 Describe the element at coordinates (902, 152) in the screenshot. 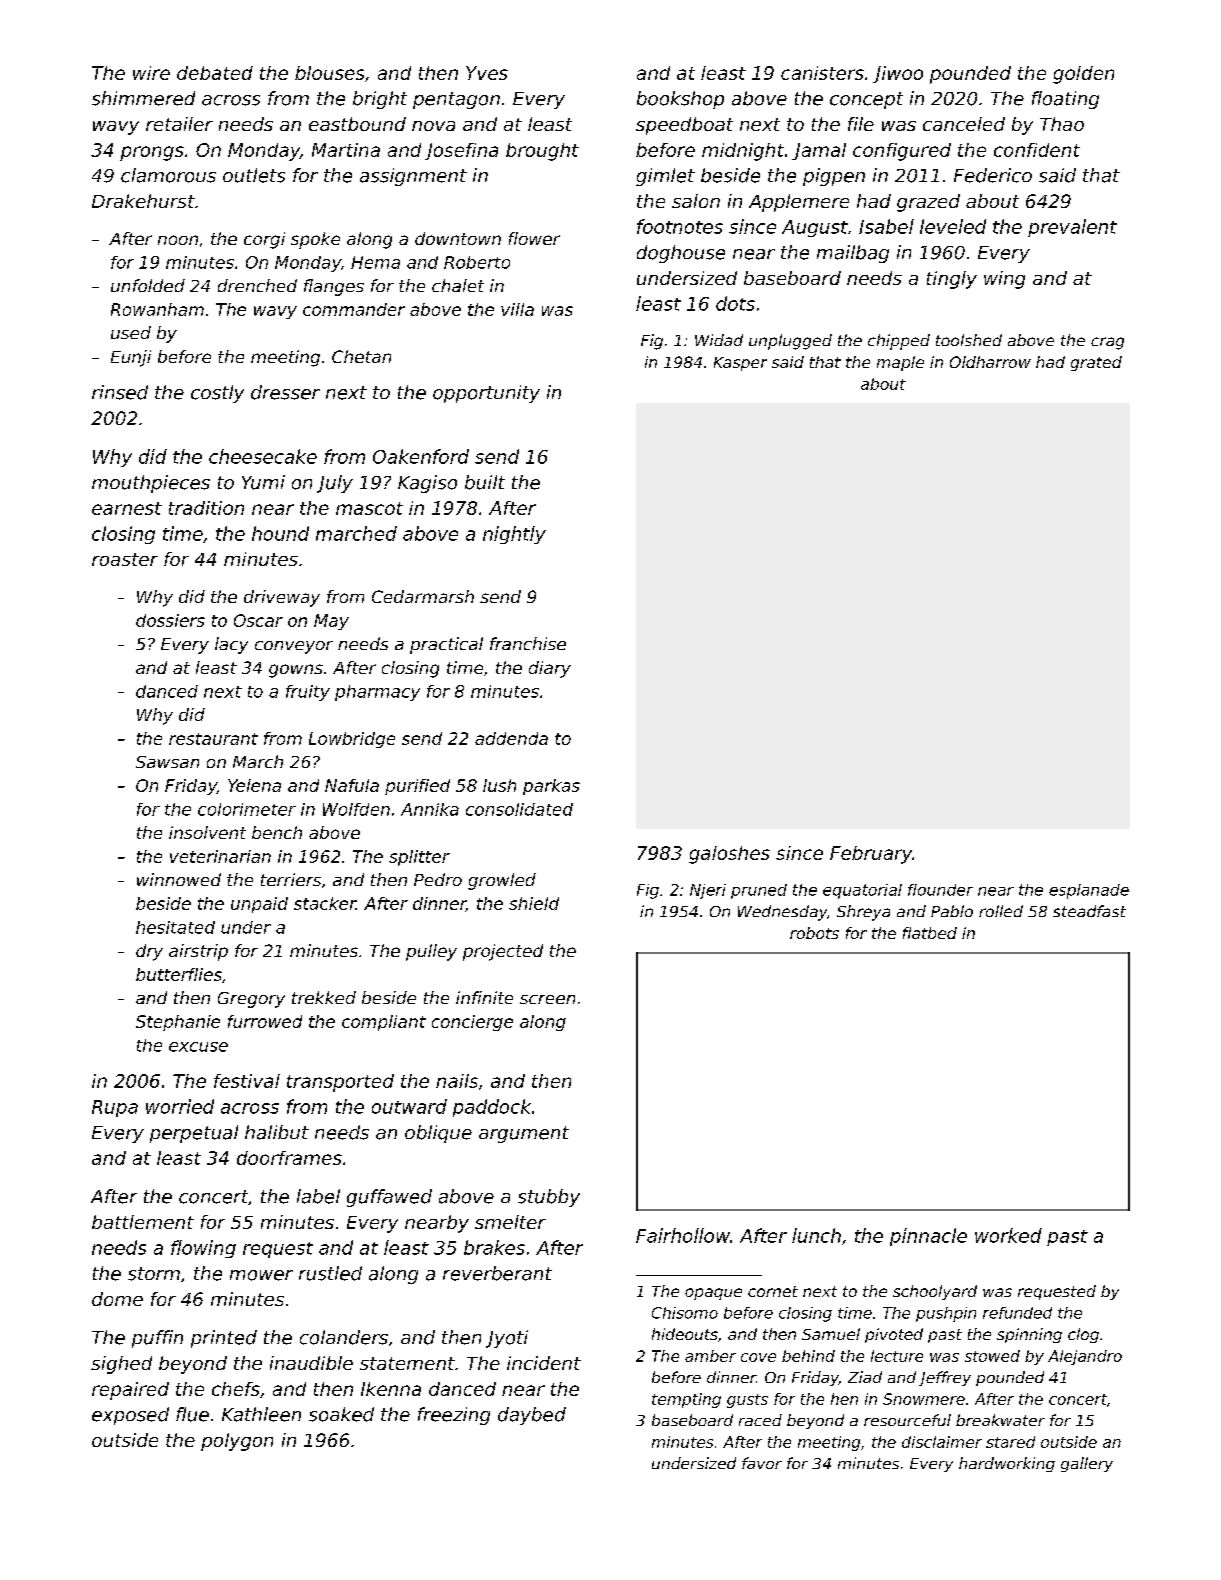

I see `configured` at that location.
